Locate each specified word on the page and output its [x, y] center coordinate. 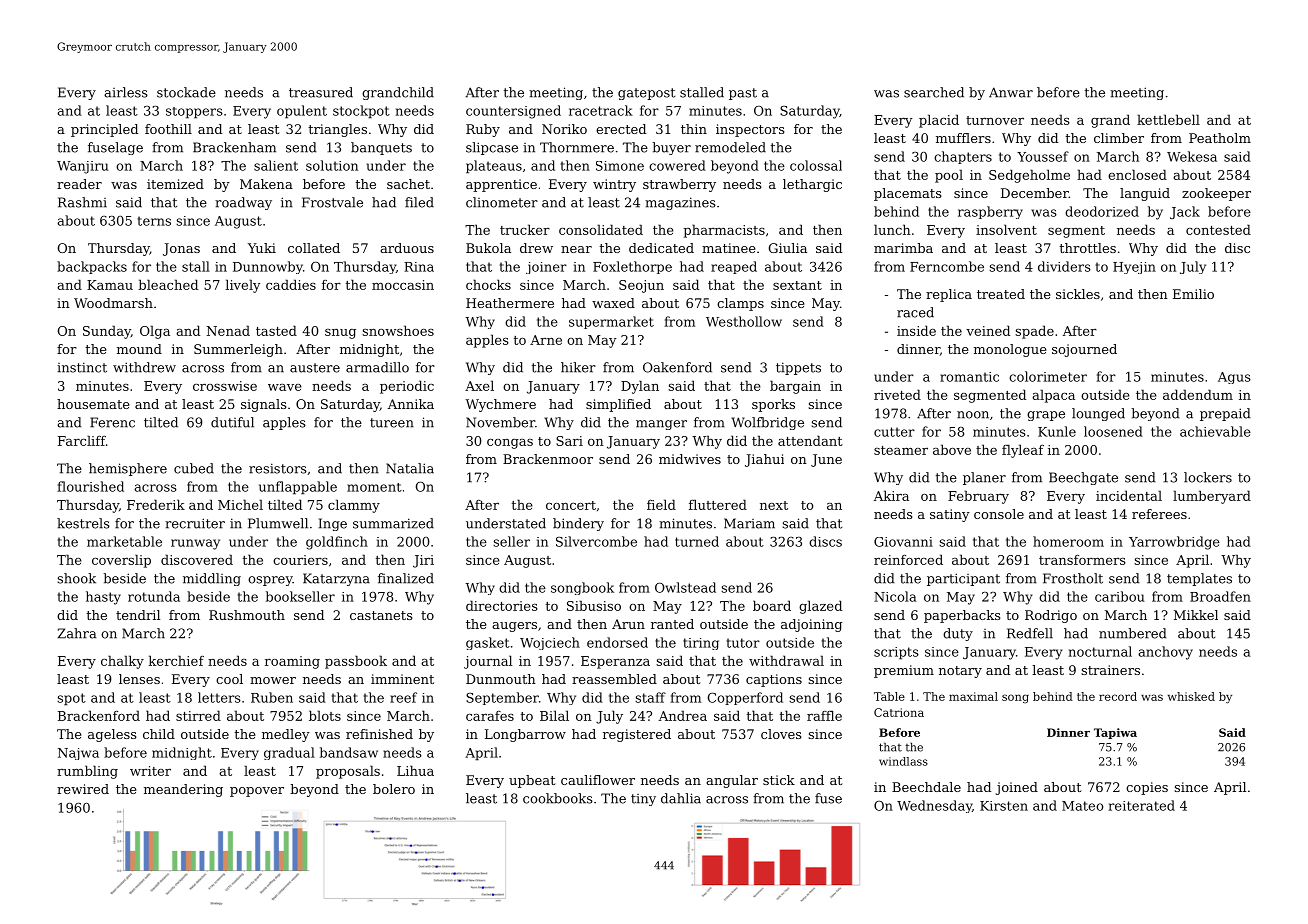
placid [939, 121]
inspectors [750, 130]
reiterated [1142, 805]
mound [139, 349]
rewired [83, 789]
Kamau [110, 285]
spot [71, 699]
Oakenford [677, 367]
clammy [354, 506]
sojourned [1084, 350]
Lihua [415, 770]
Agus [1234, 378]
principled [104, 130]
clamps [740, 304]
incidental [1129, 495]
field [661, 504]
